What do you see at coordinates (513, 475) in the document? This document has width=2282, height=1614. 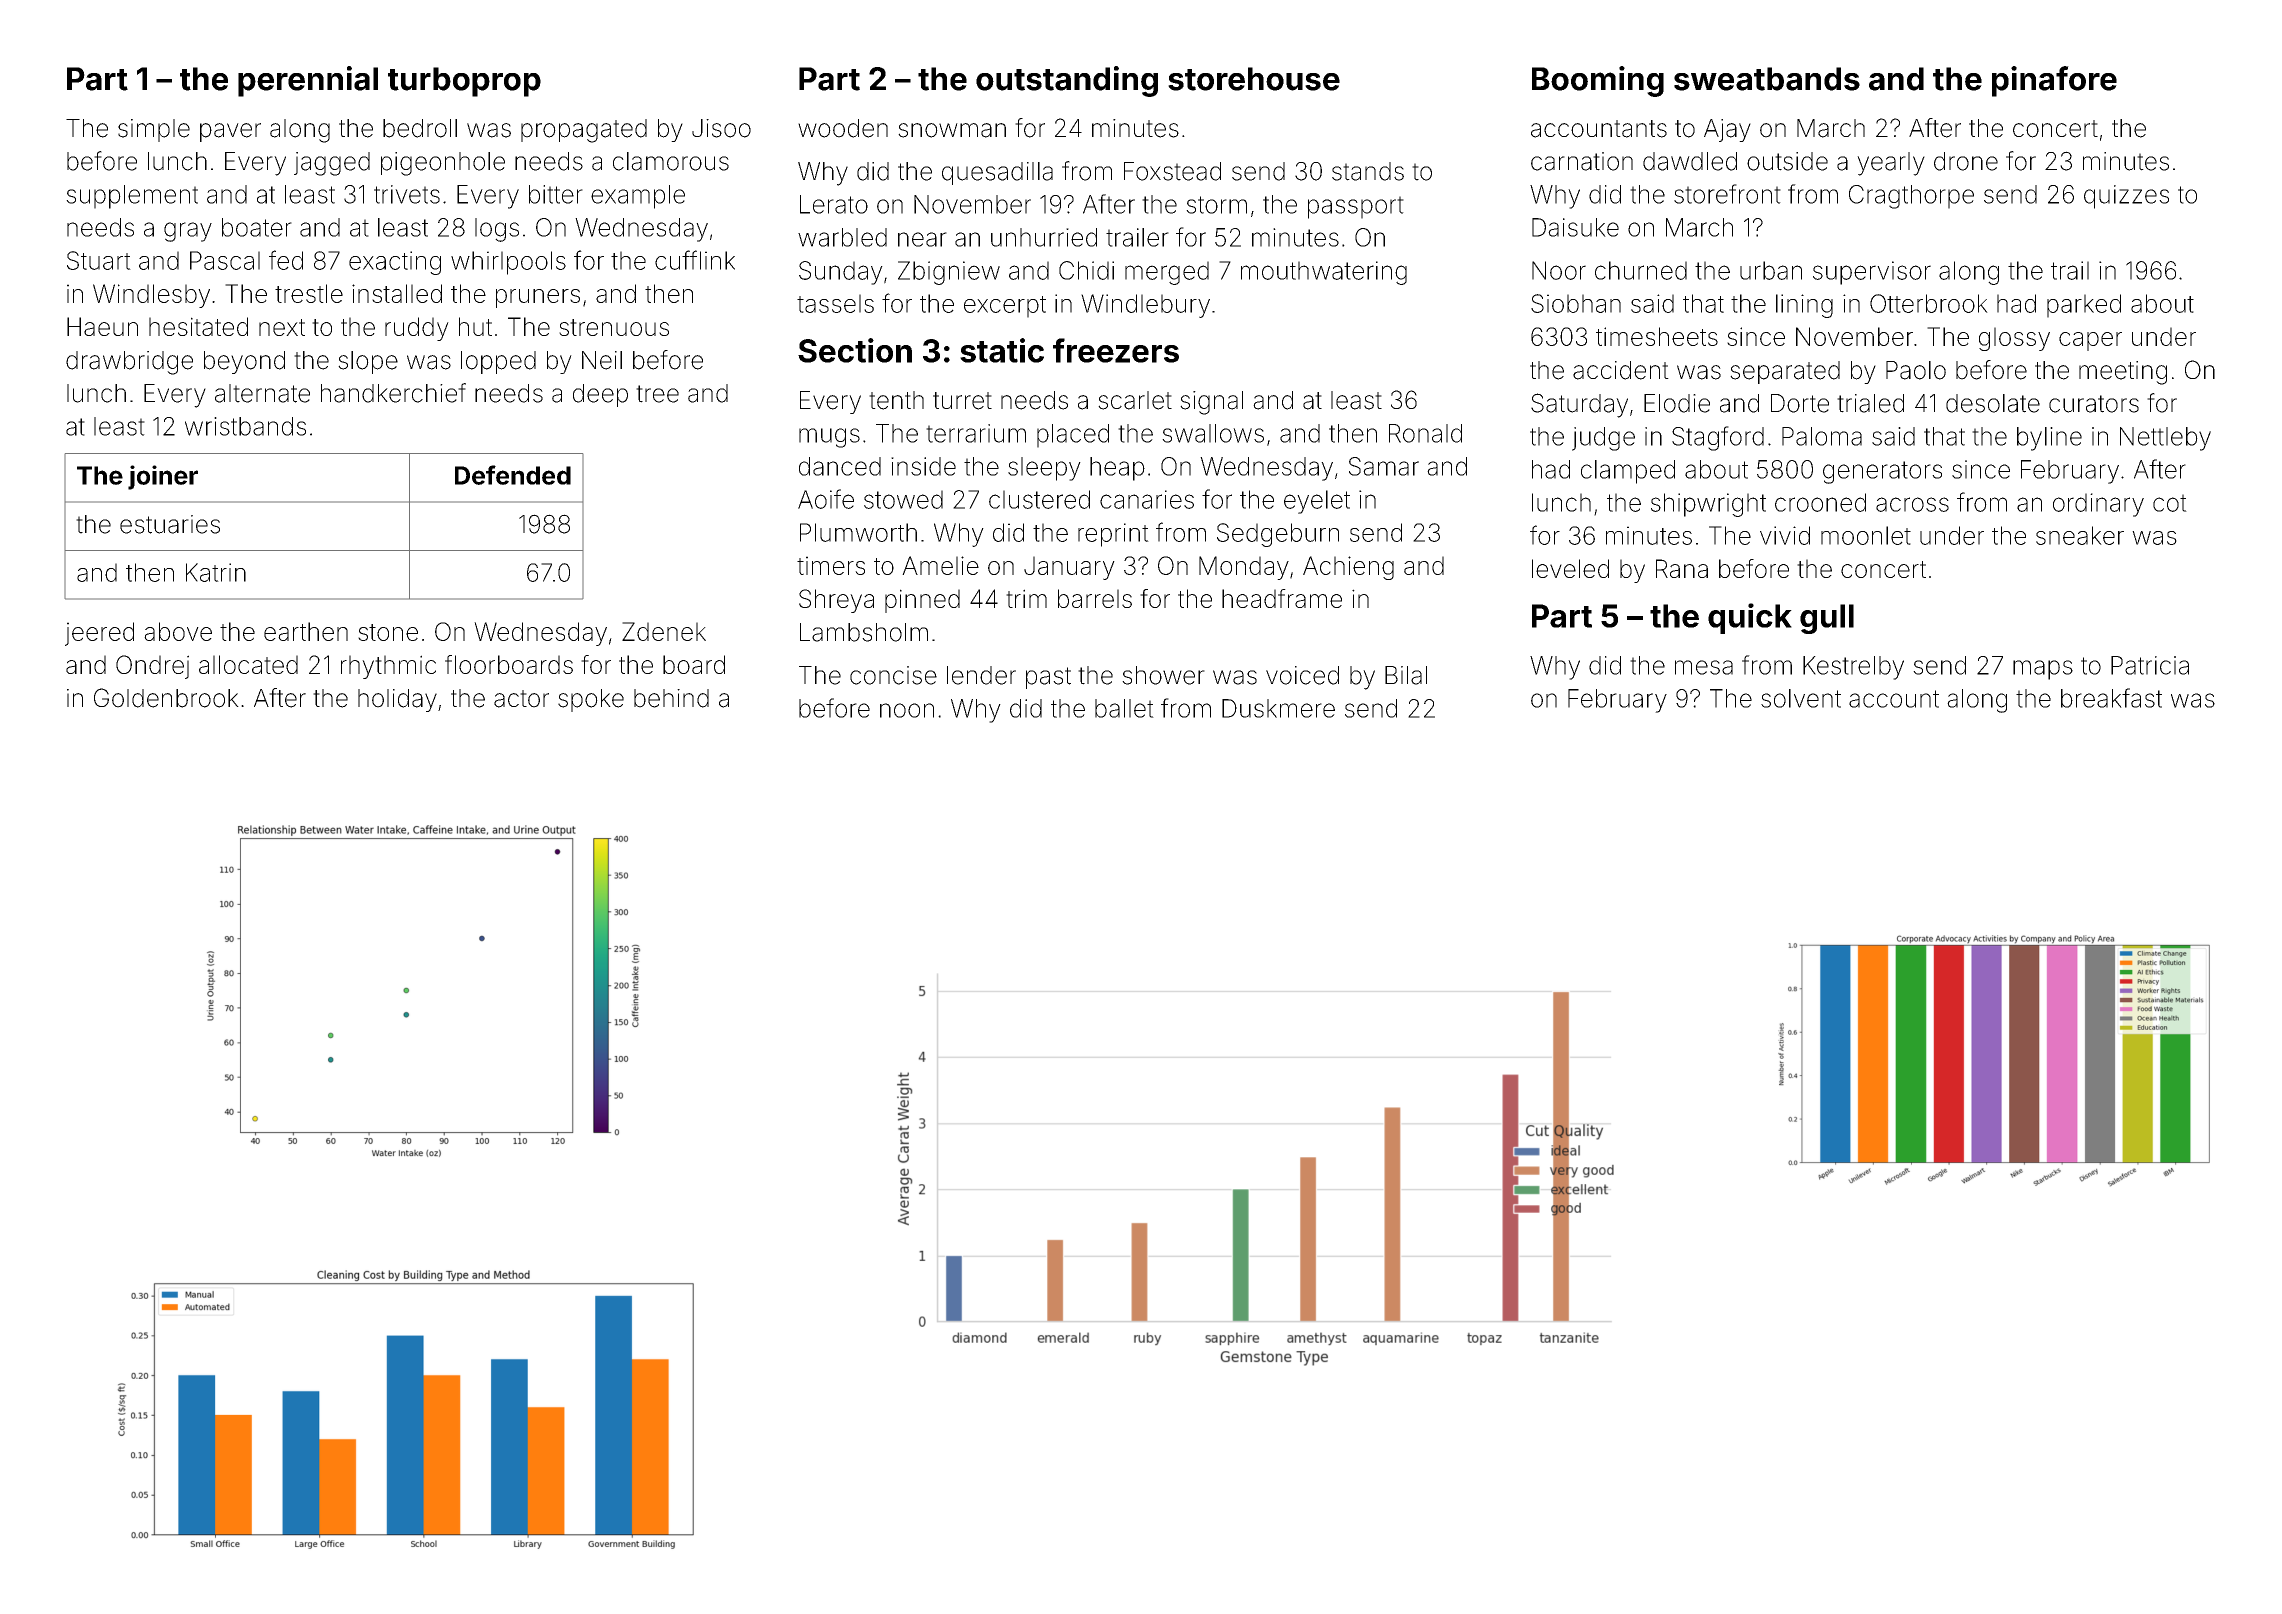 I see `Defended` at bounding box center [513, 475].
